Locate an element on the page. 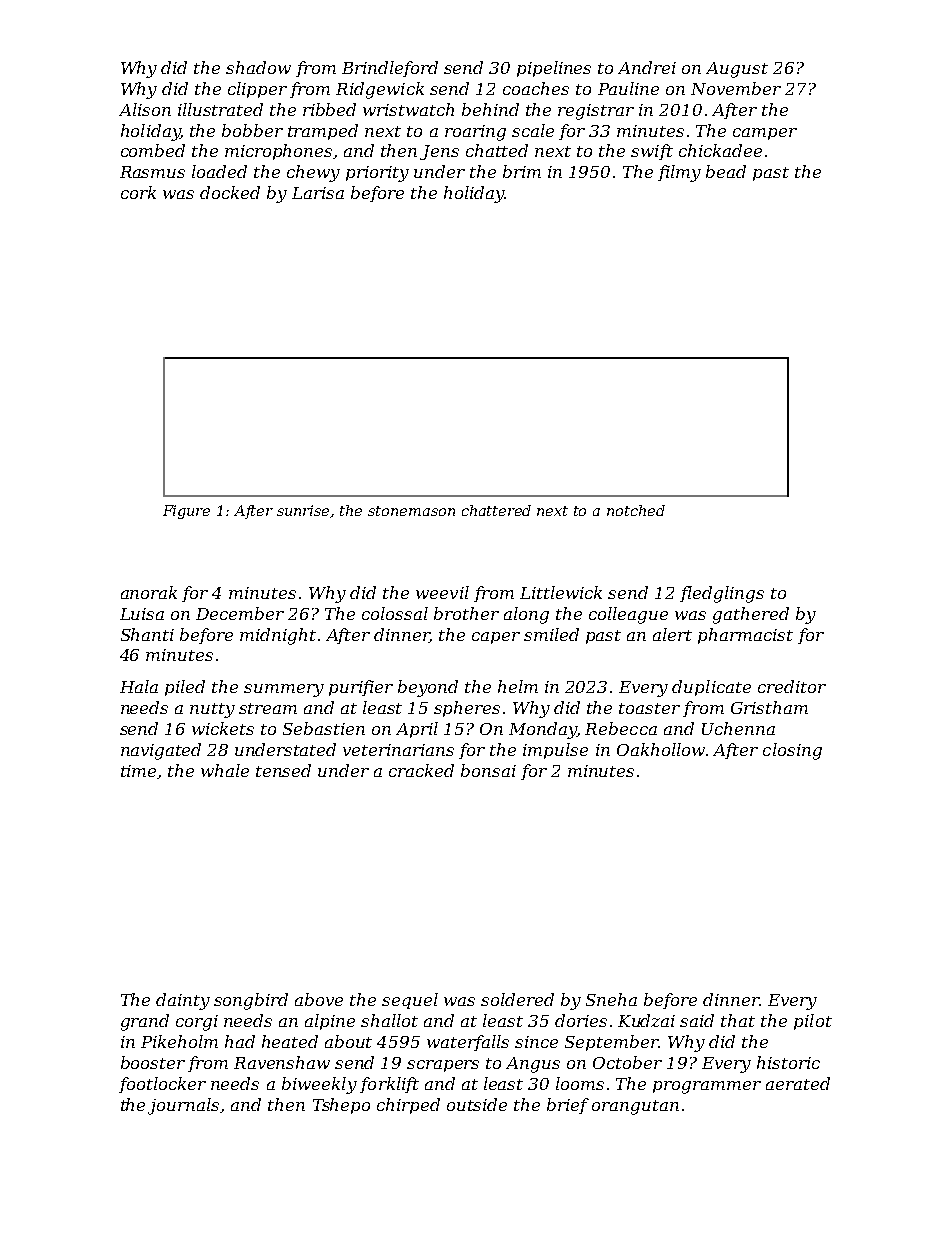 The height and width of the image is (1233, 952). Brindleford is located at coordinates (390, 69).
